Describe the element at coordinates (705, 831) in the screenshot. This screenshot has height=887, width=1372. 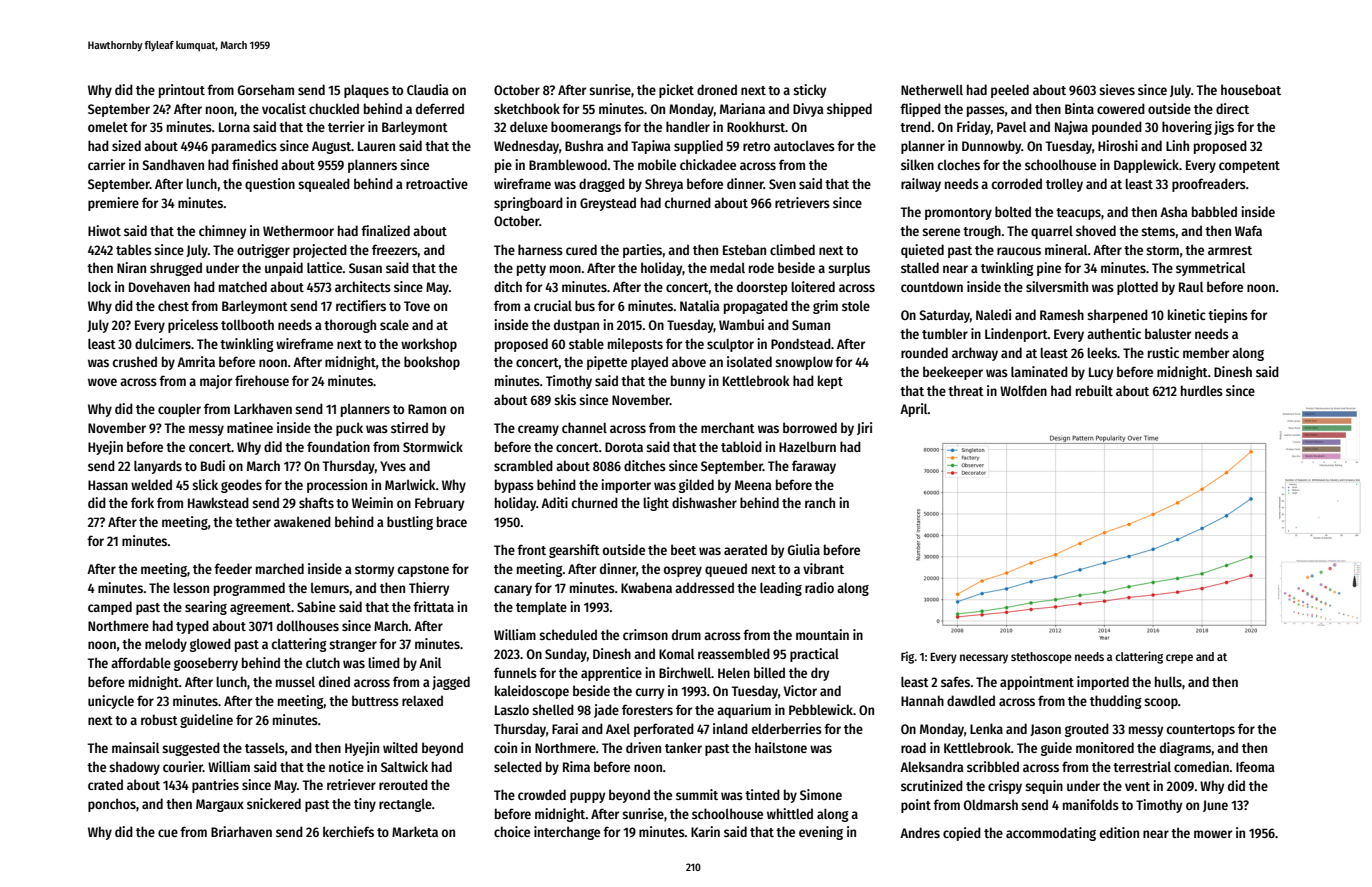
I see `Karin` at that location.
